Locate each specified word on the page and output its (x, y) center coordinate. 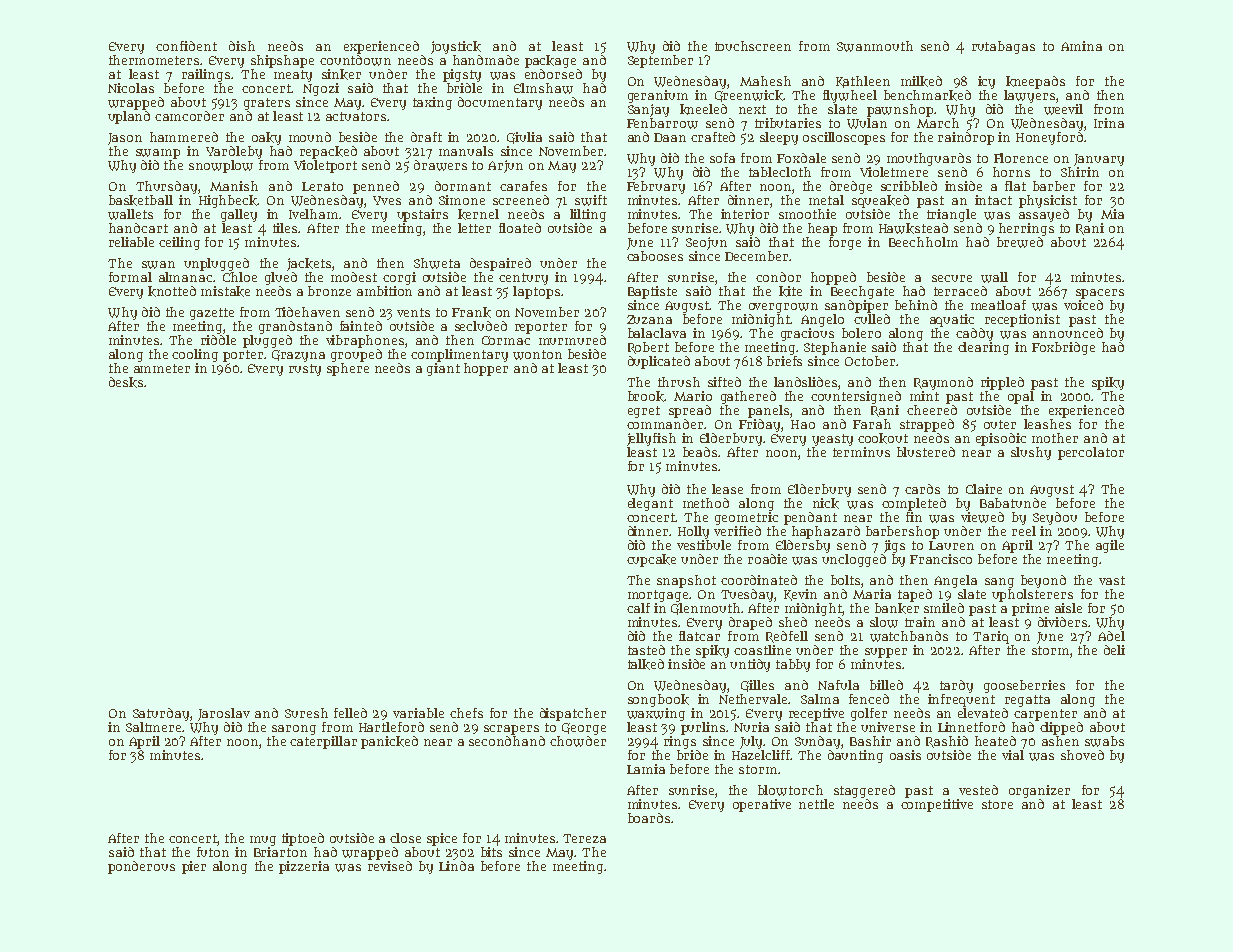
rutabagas (1003, 47)
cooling (195, 355)
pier (194, 867)
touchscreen (753, 46)
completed (914, 504)
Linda (456, 866)
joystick (456, 47)
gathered (748, 397)
